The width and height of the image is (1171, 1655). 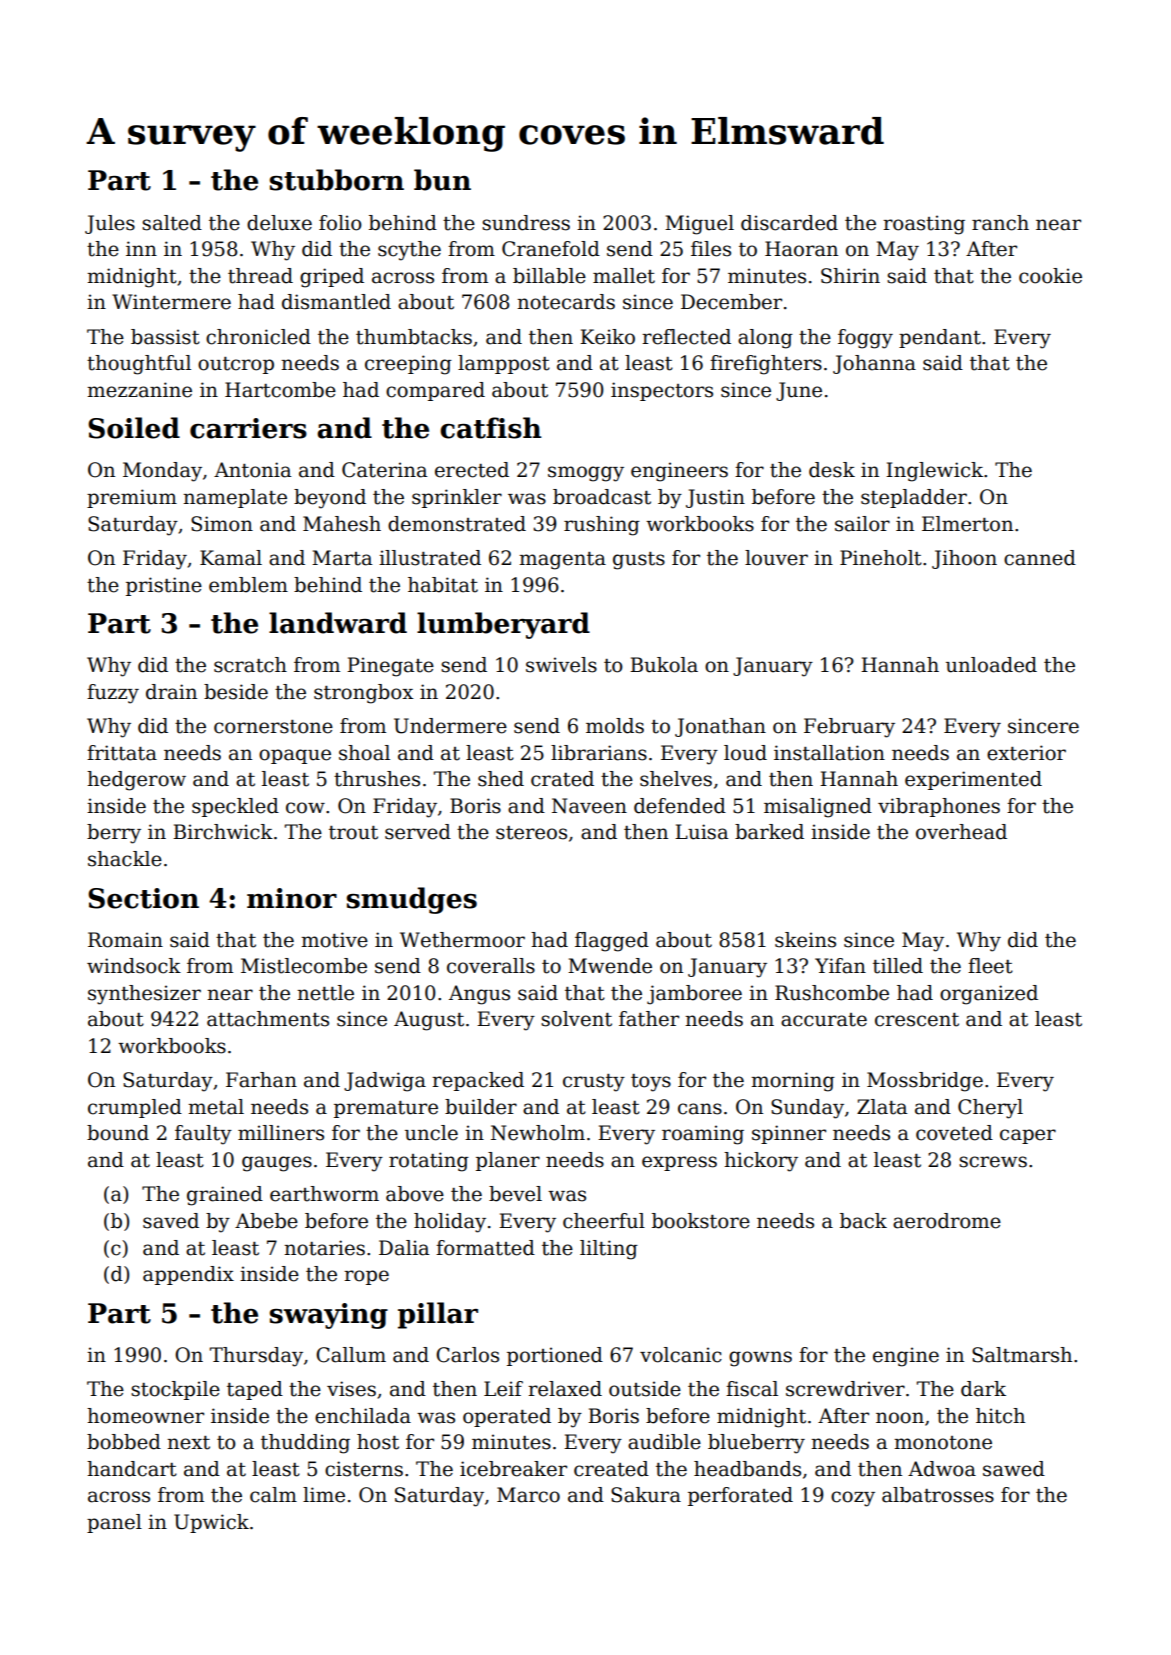 What do you see at coordinates (457, 524) in the image?
I see `demonstrated` at bounding box center [457, 524].
